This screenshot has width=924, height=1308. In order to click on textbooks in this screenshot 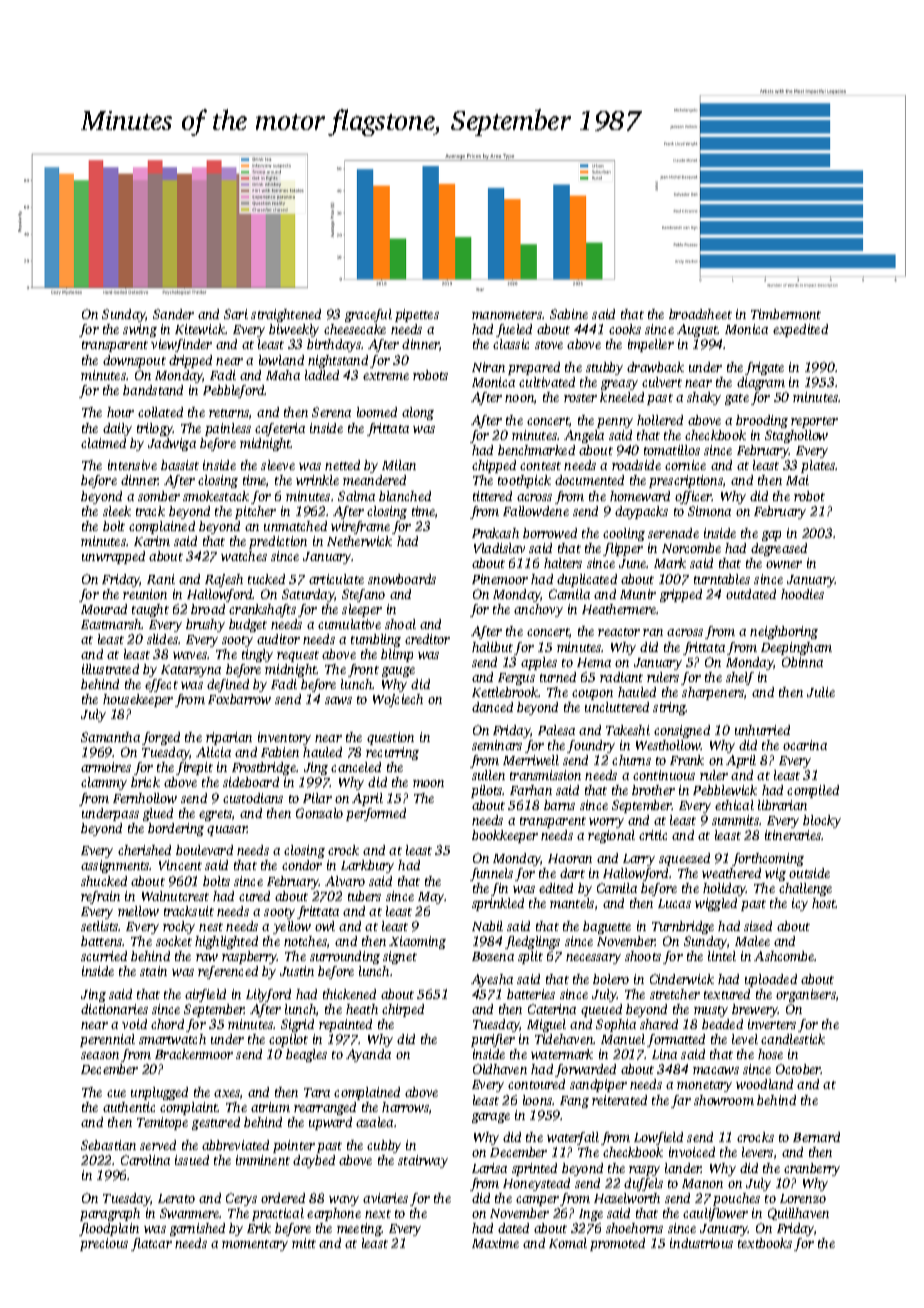, I will do `click(765, 1243)`.
